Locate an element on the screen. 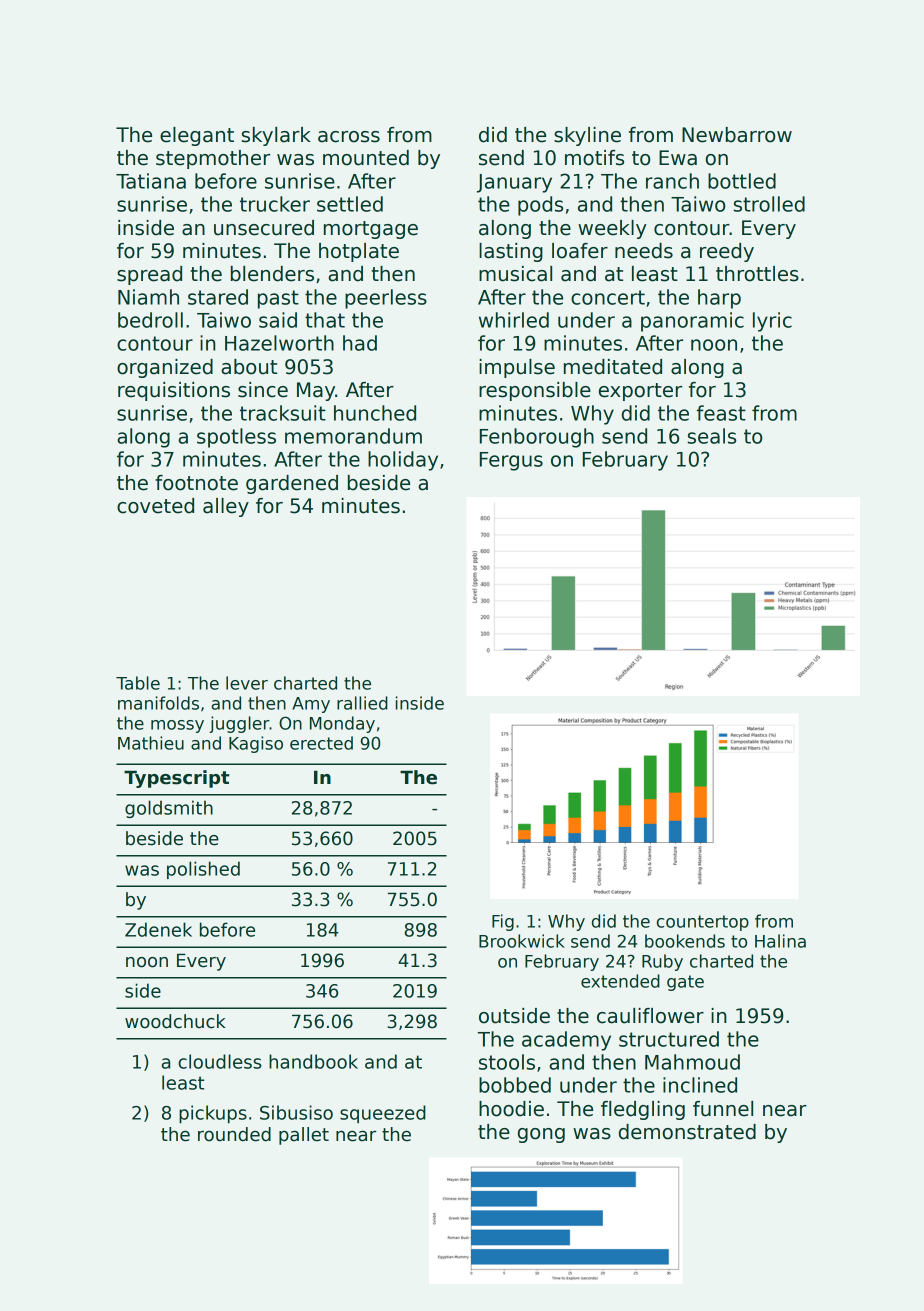 This screenshot has height=1311, width=924. woodchuck is located at coordinates (175, 1021).
